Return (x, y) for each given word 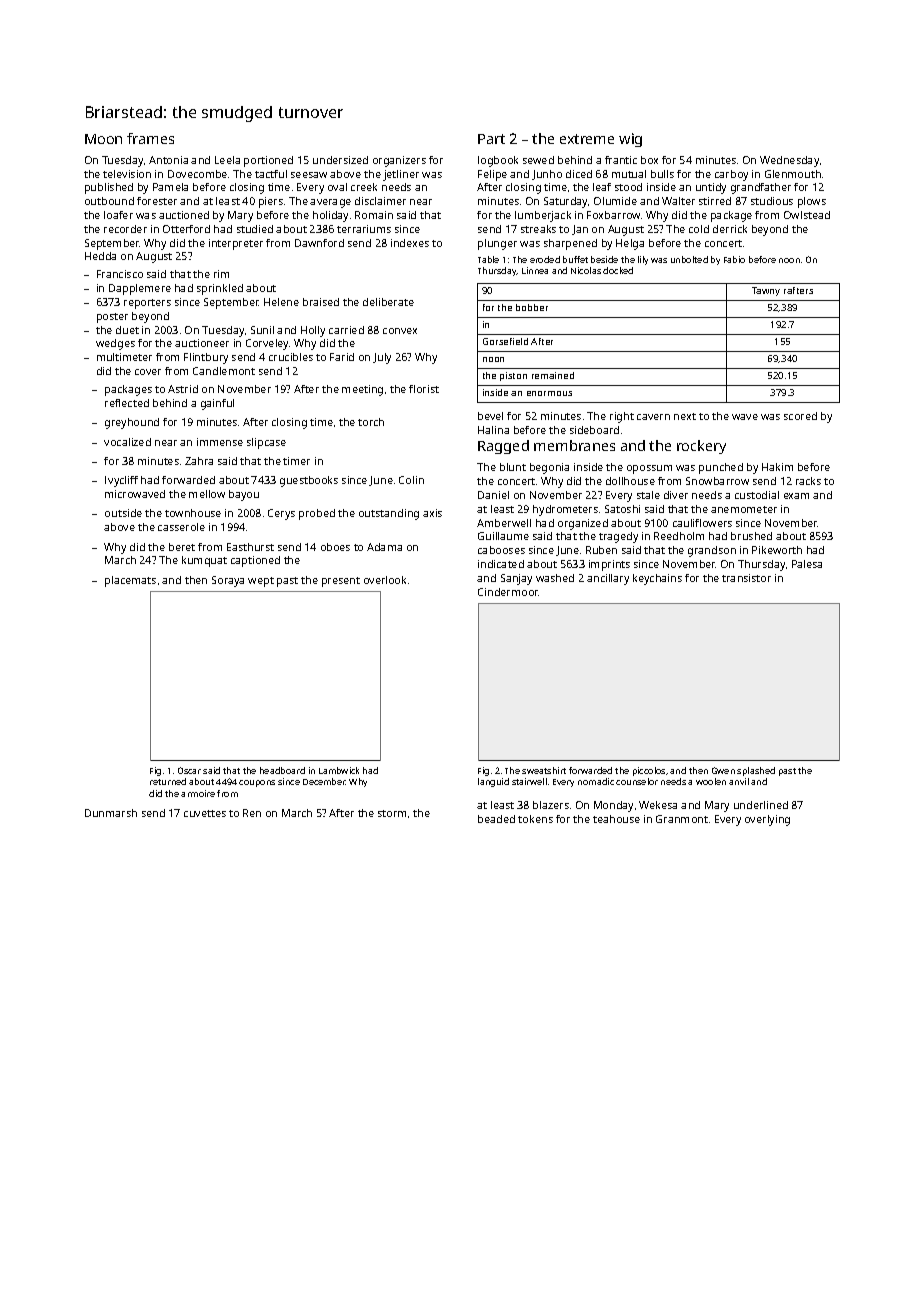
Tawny (766, 291)
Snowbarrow (717, 481)
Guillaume (503, 536)
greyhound (132, 423)
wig (630, 140)
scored (800, 416)
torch (371, 422)
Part (491, 139)
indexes (410, 243)
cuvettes (205, 813)
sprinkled (220, 289)
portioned (268, 161)
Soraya (228, 581)
